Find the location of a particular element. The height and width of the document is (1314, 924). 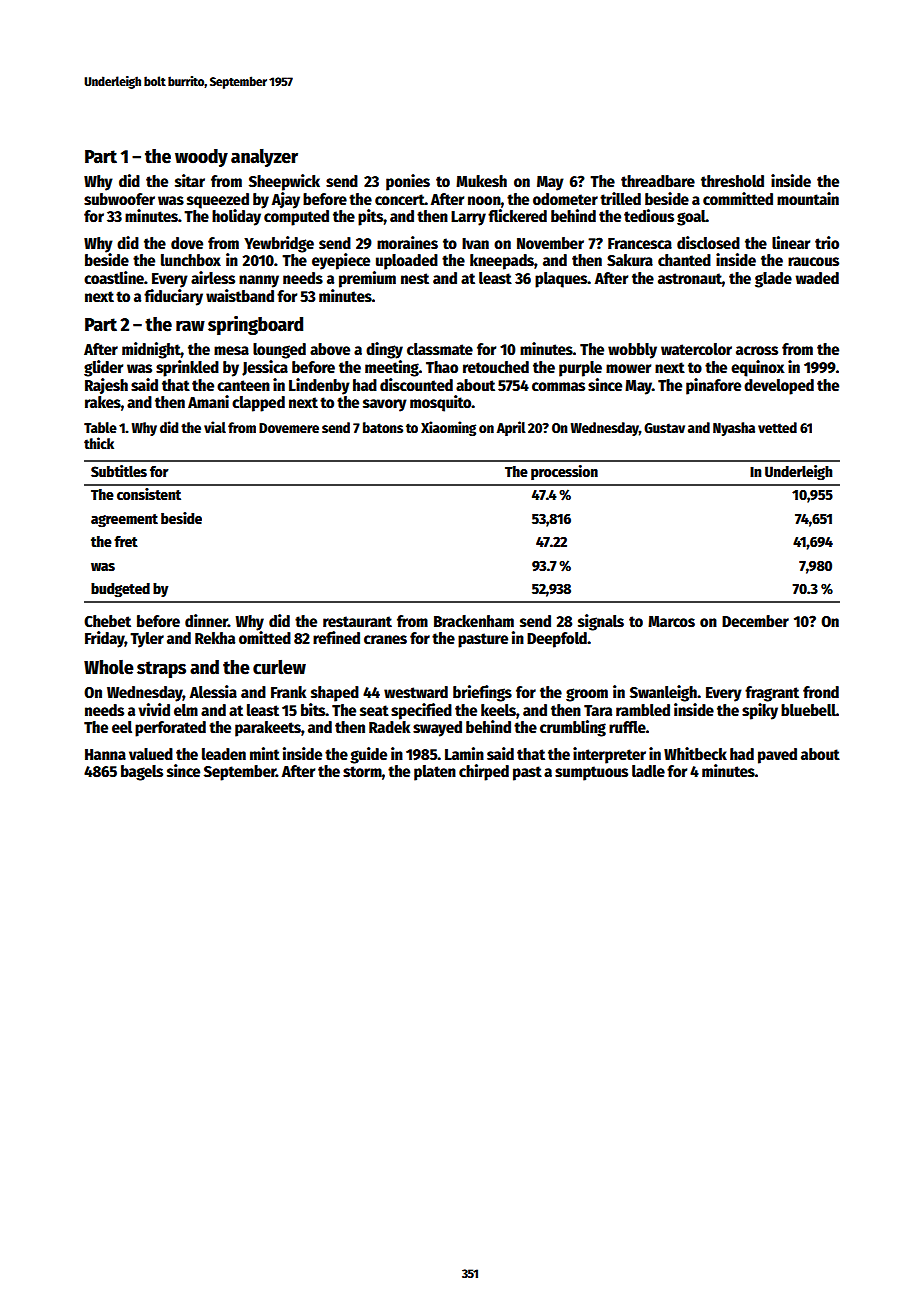

analyzer is located at coordinates (264, 158).
